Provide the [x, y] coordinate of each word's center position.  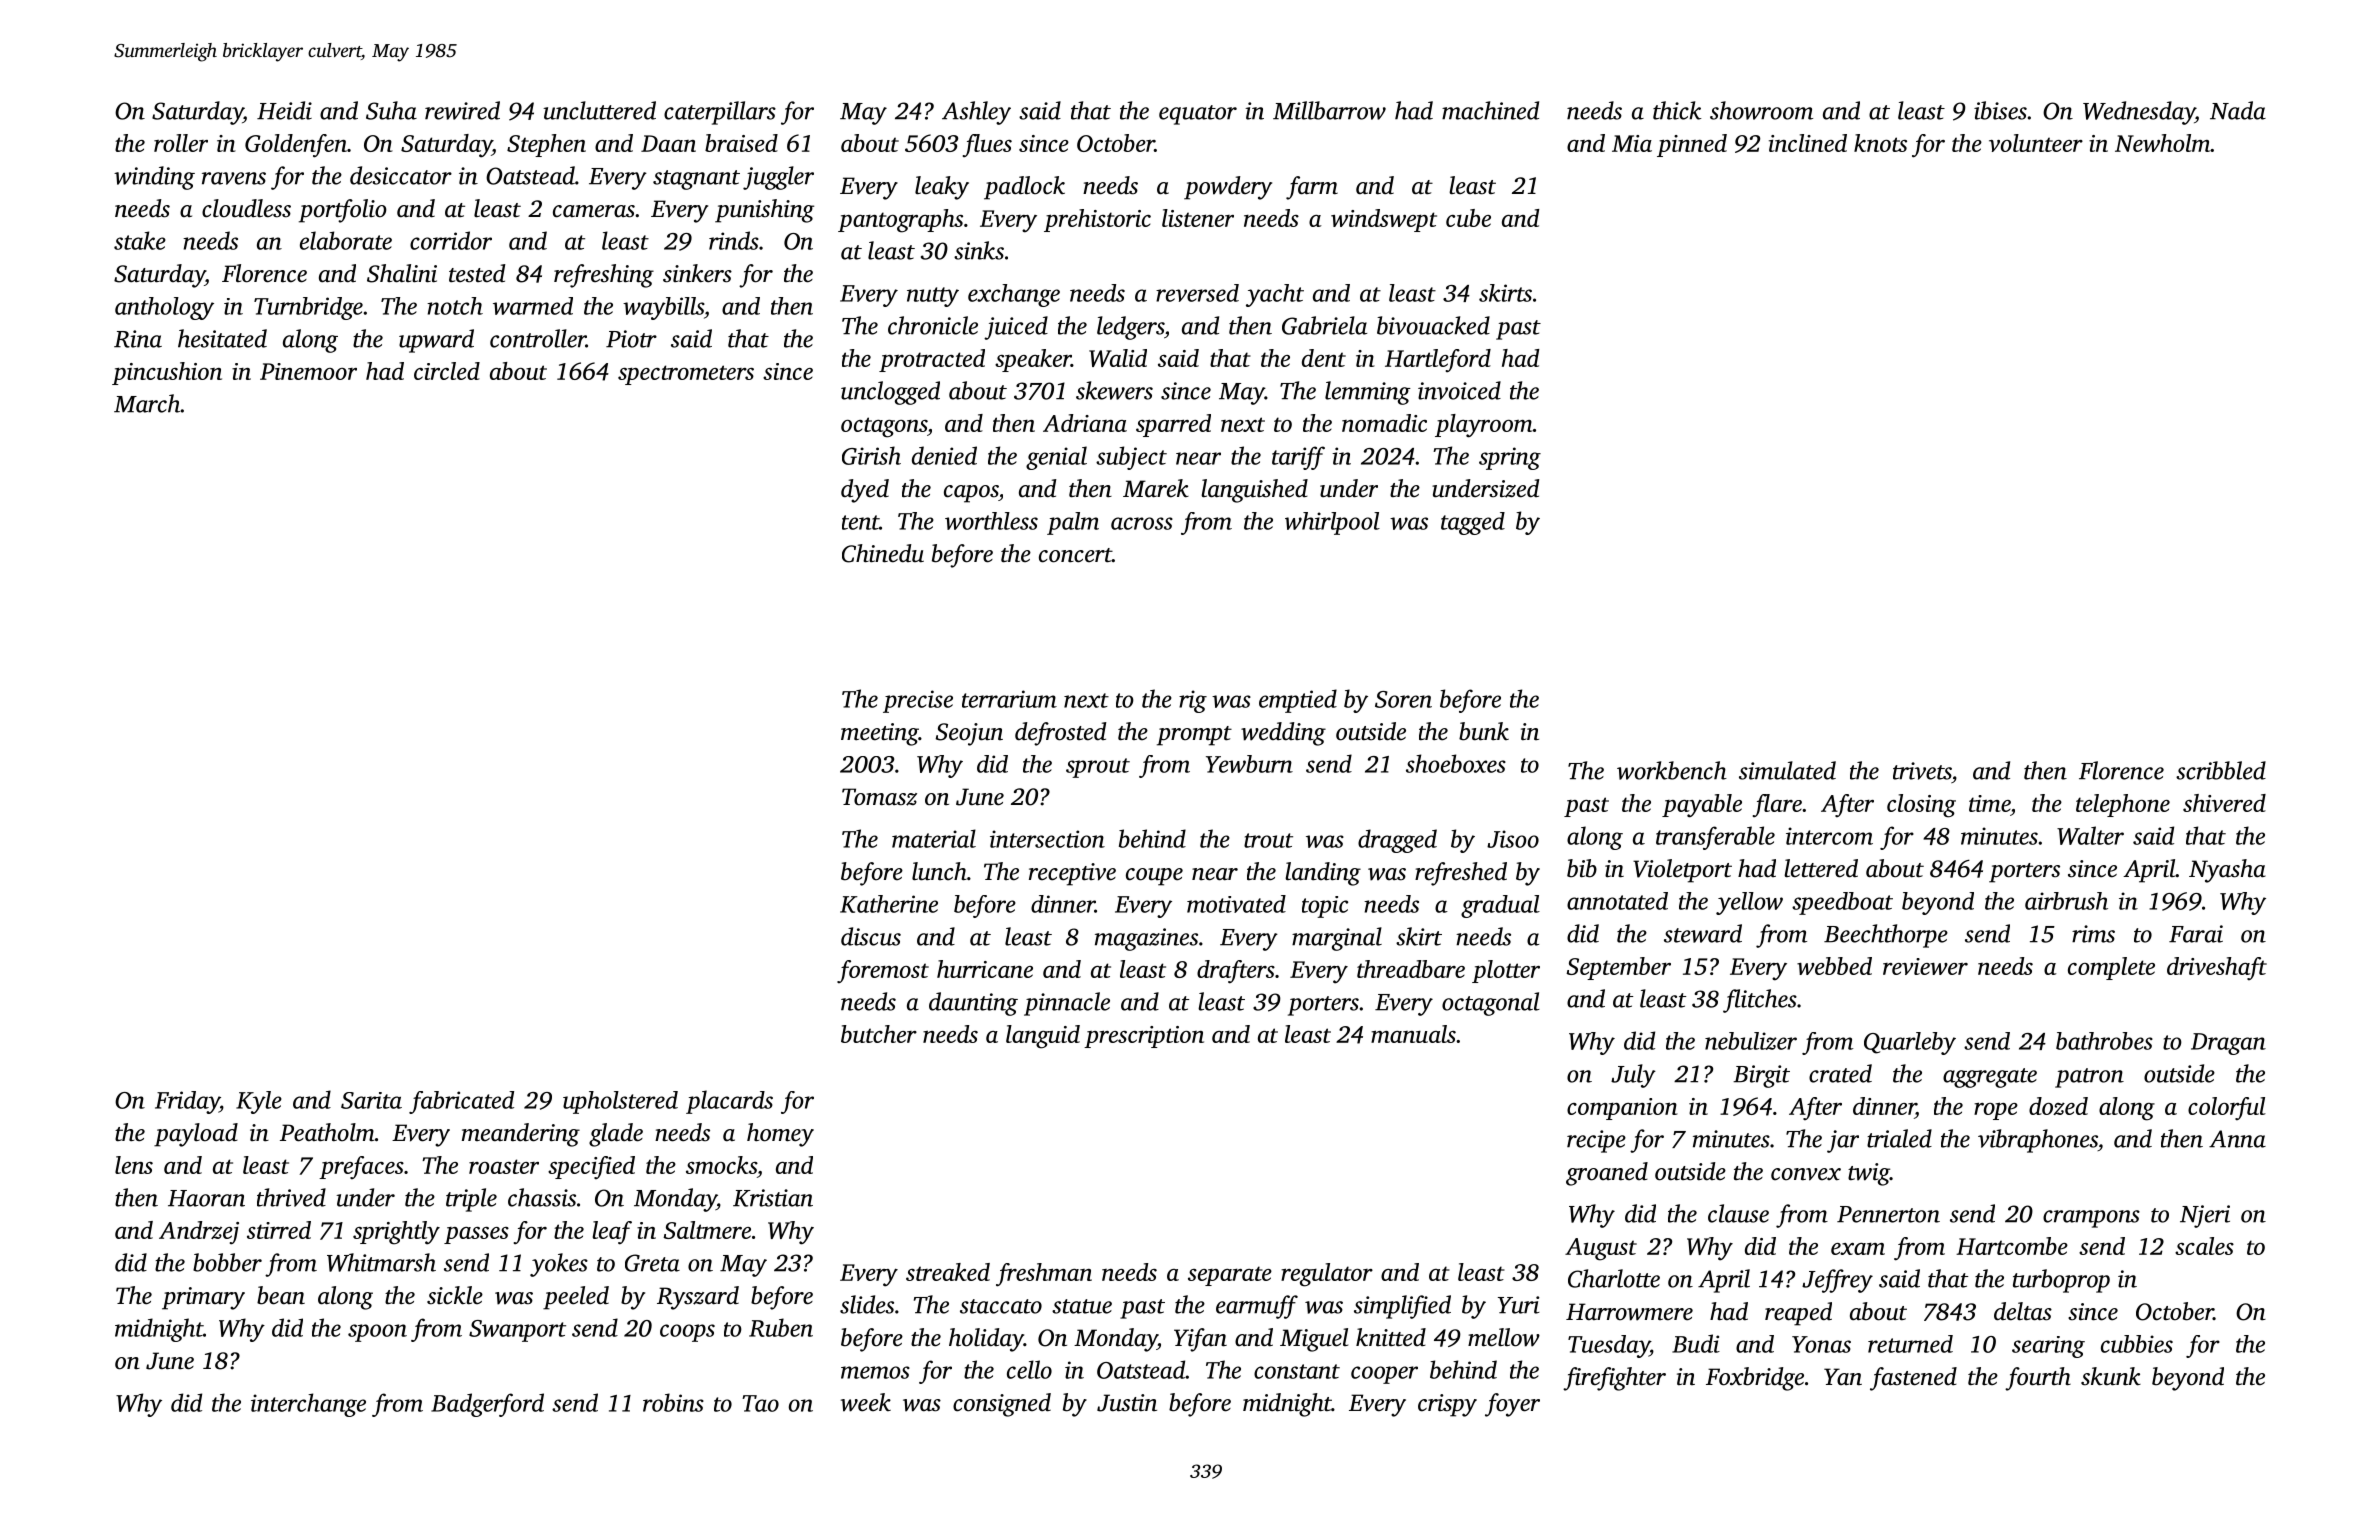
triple [471, 1200]
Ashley [976, 113]
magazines [1146, 939]
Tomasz [879, 797]
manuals [1413, 1034]
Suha [391, 110]
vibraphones [2038, 1141]
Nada [2238, 110]
